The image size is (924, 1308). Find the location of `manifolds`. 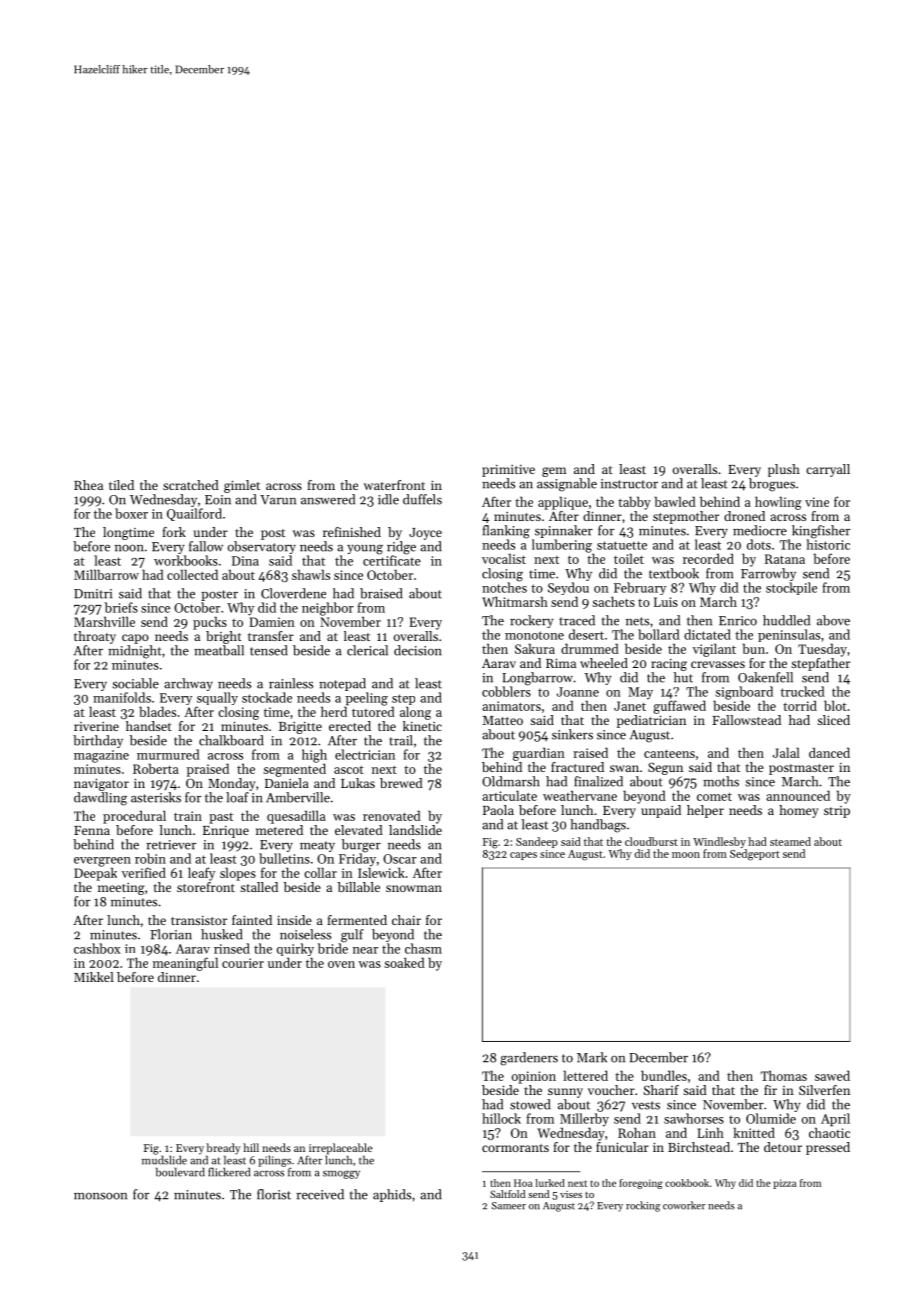

manifolds is located at coordinates (122, 697).
